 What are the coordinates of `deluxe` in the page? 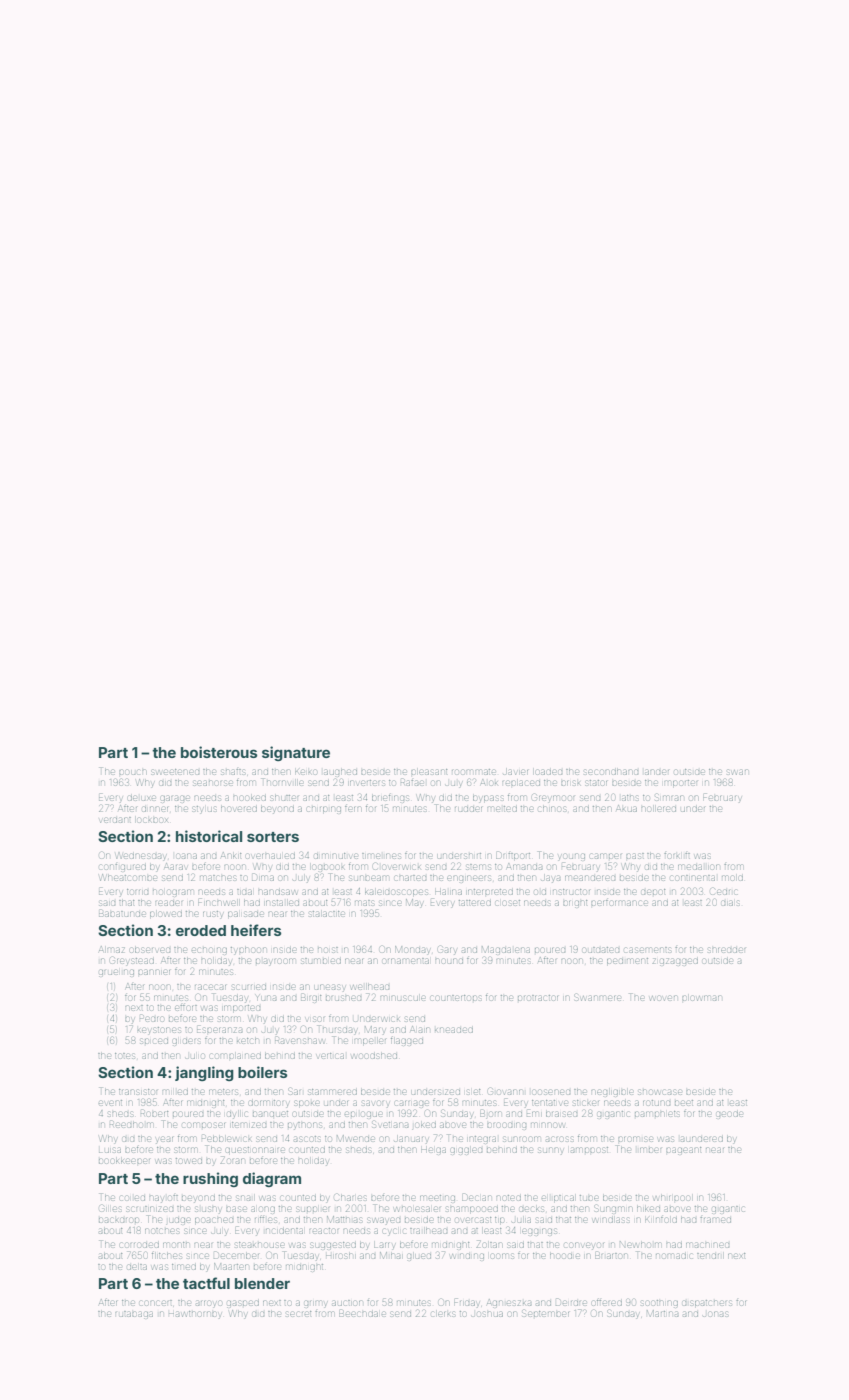 It's located at (142, 798).
